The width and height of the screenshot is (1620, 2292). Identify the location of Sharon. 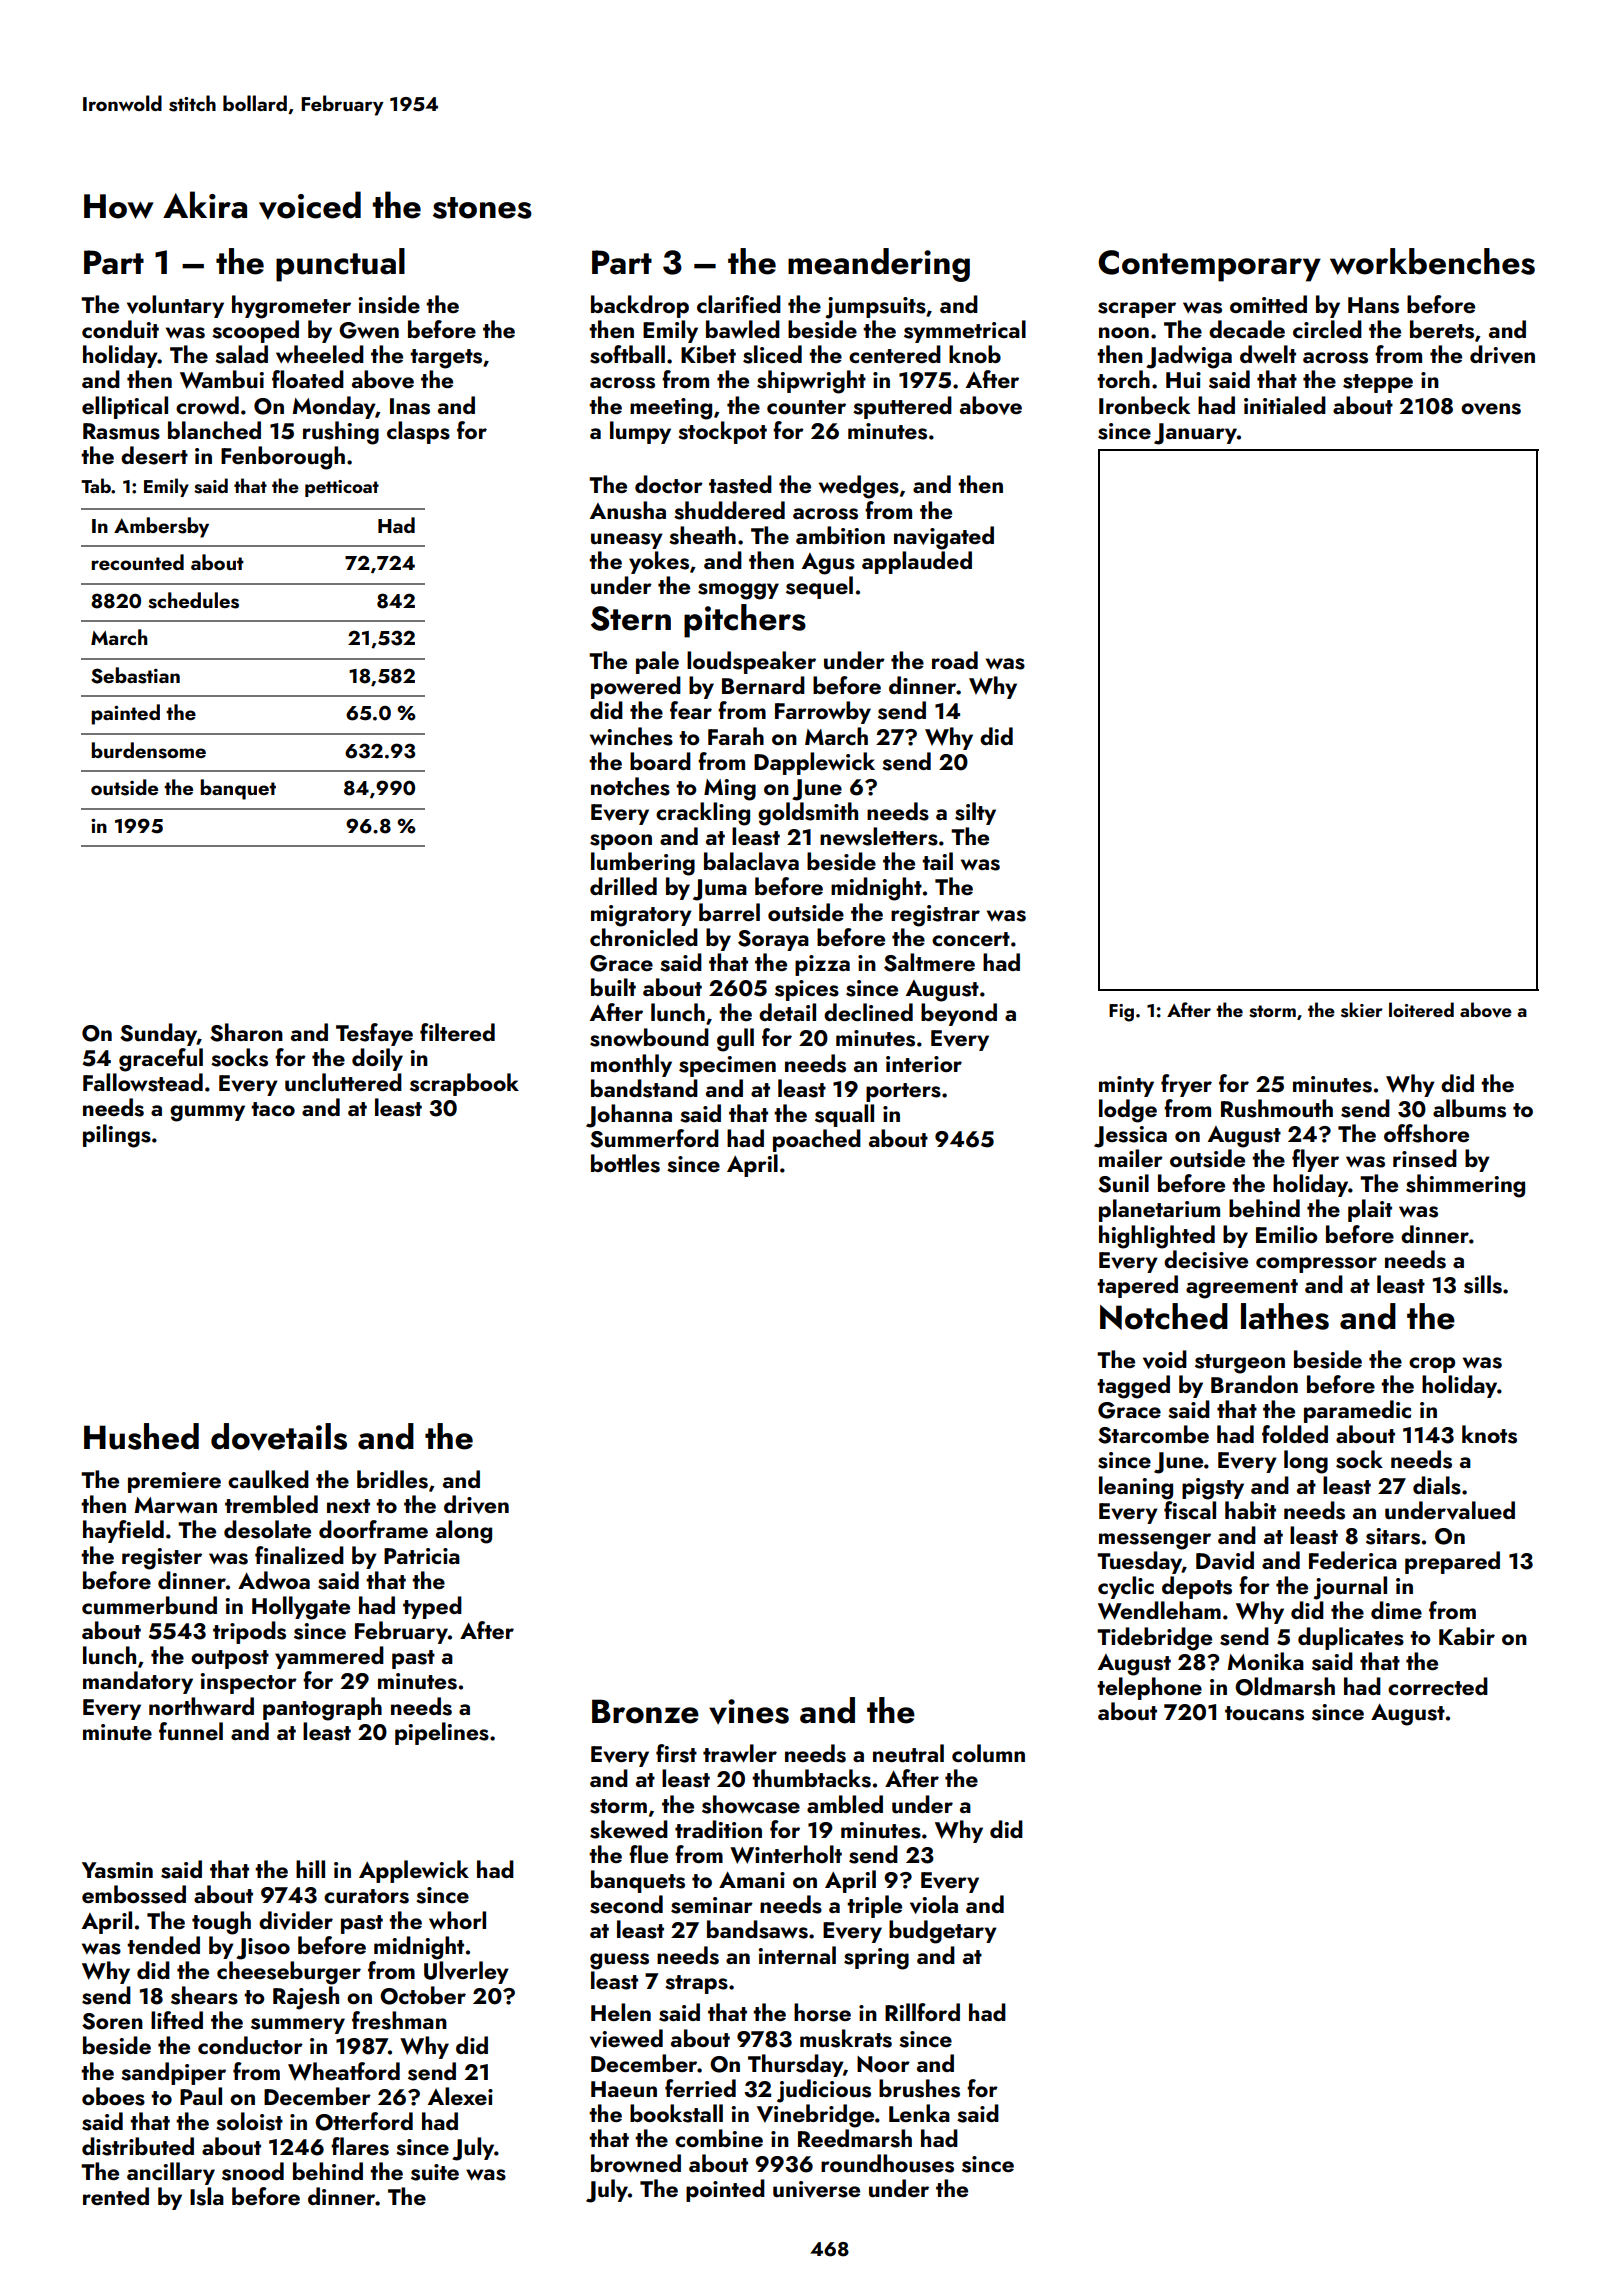
(246, 1032).
